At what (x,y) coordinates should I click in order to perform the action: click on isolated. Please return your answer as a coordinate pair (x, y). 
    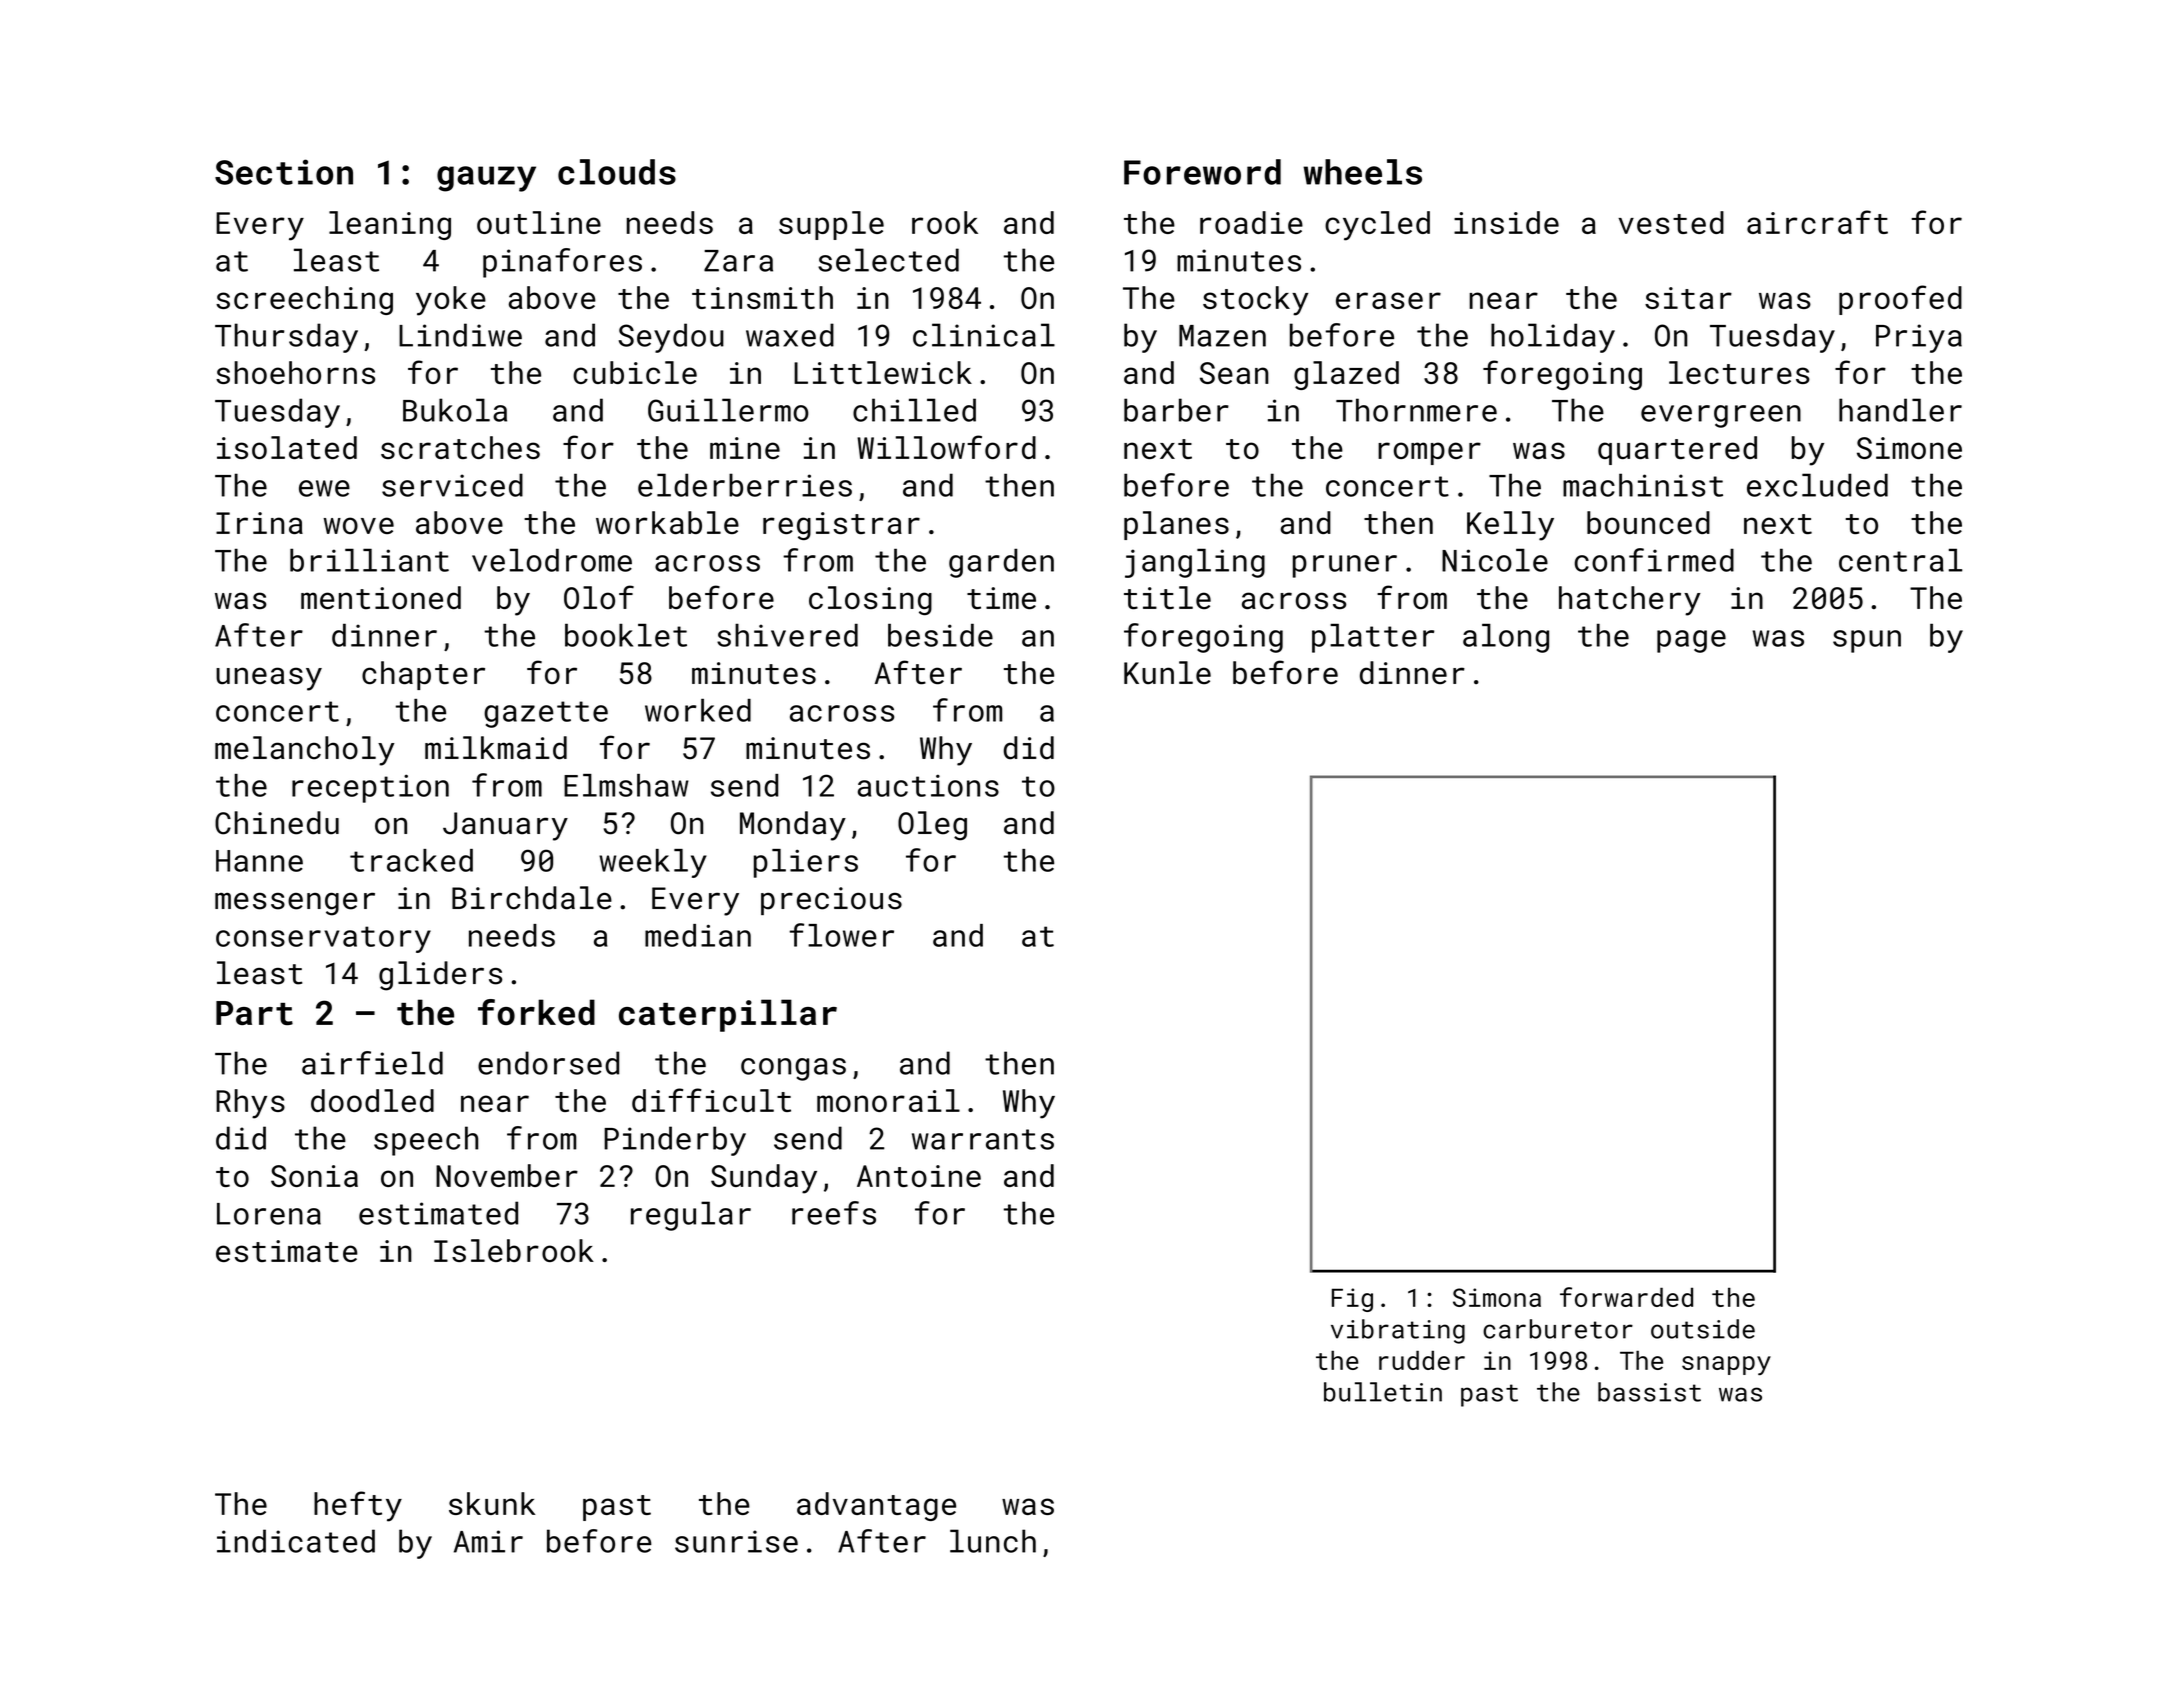
    Looking at the image, I should click on (287, 447).
